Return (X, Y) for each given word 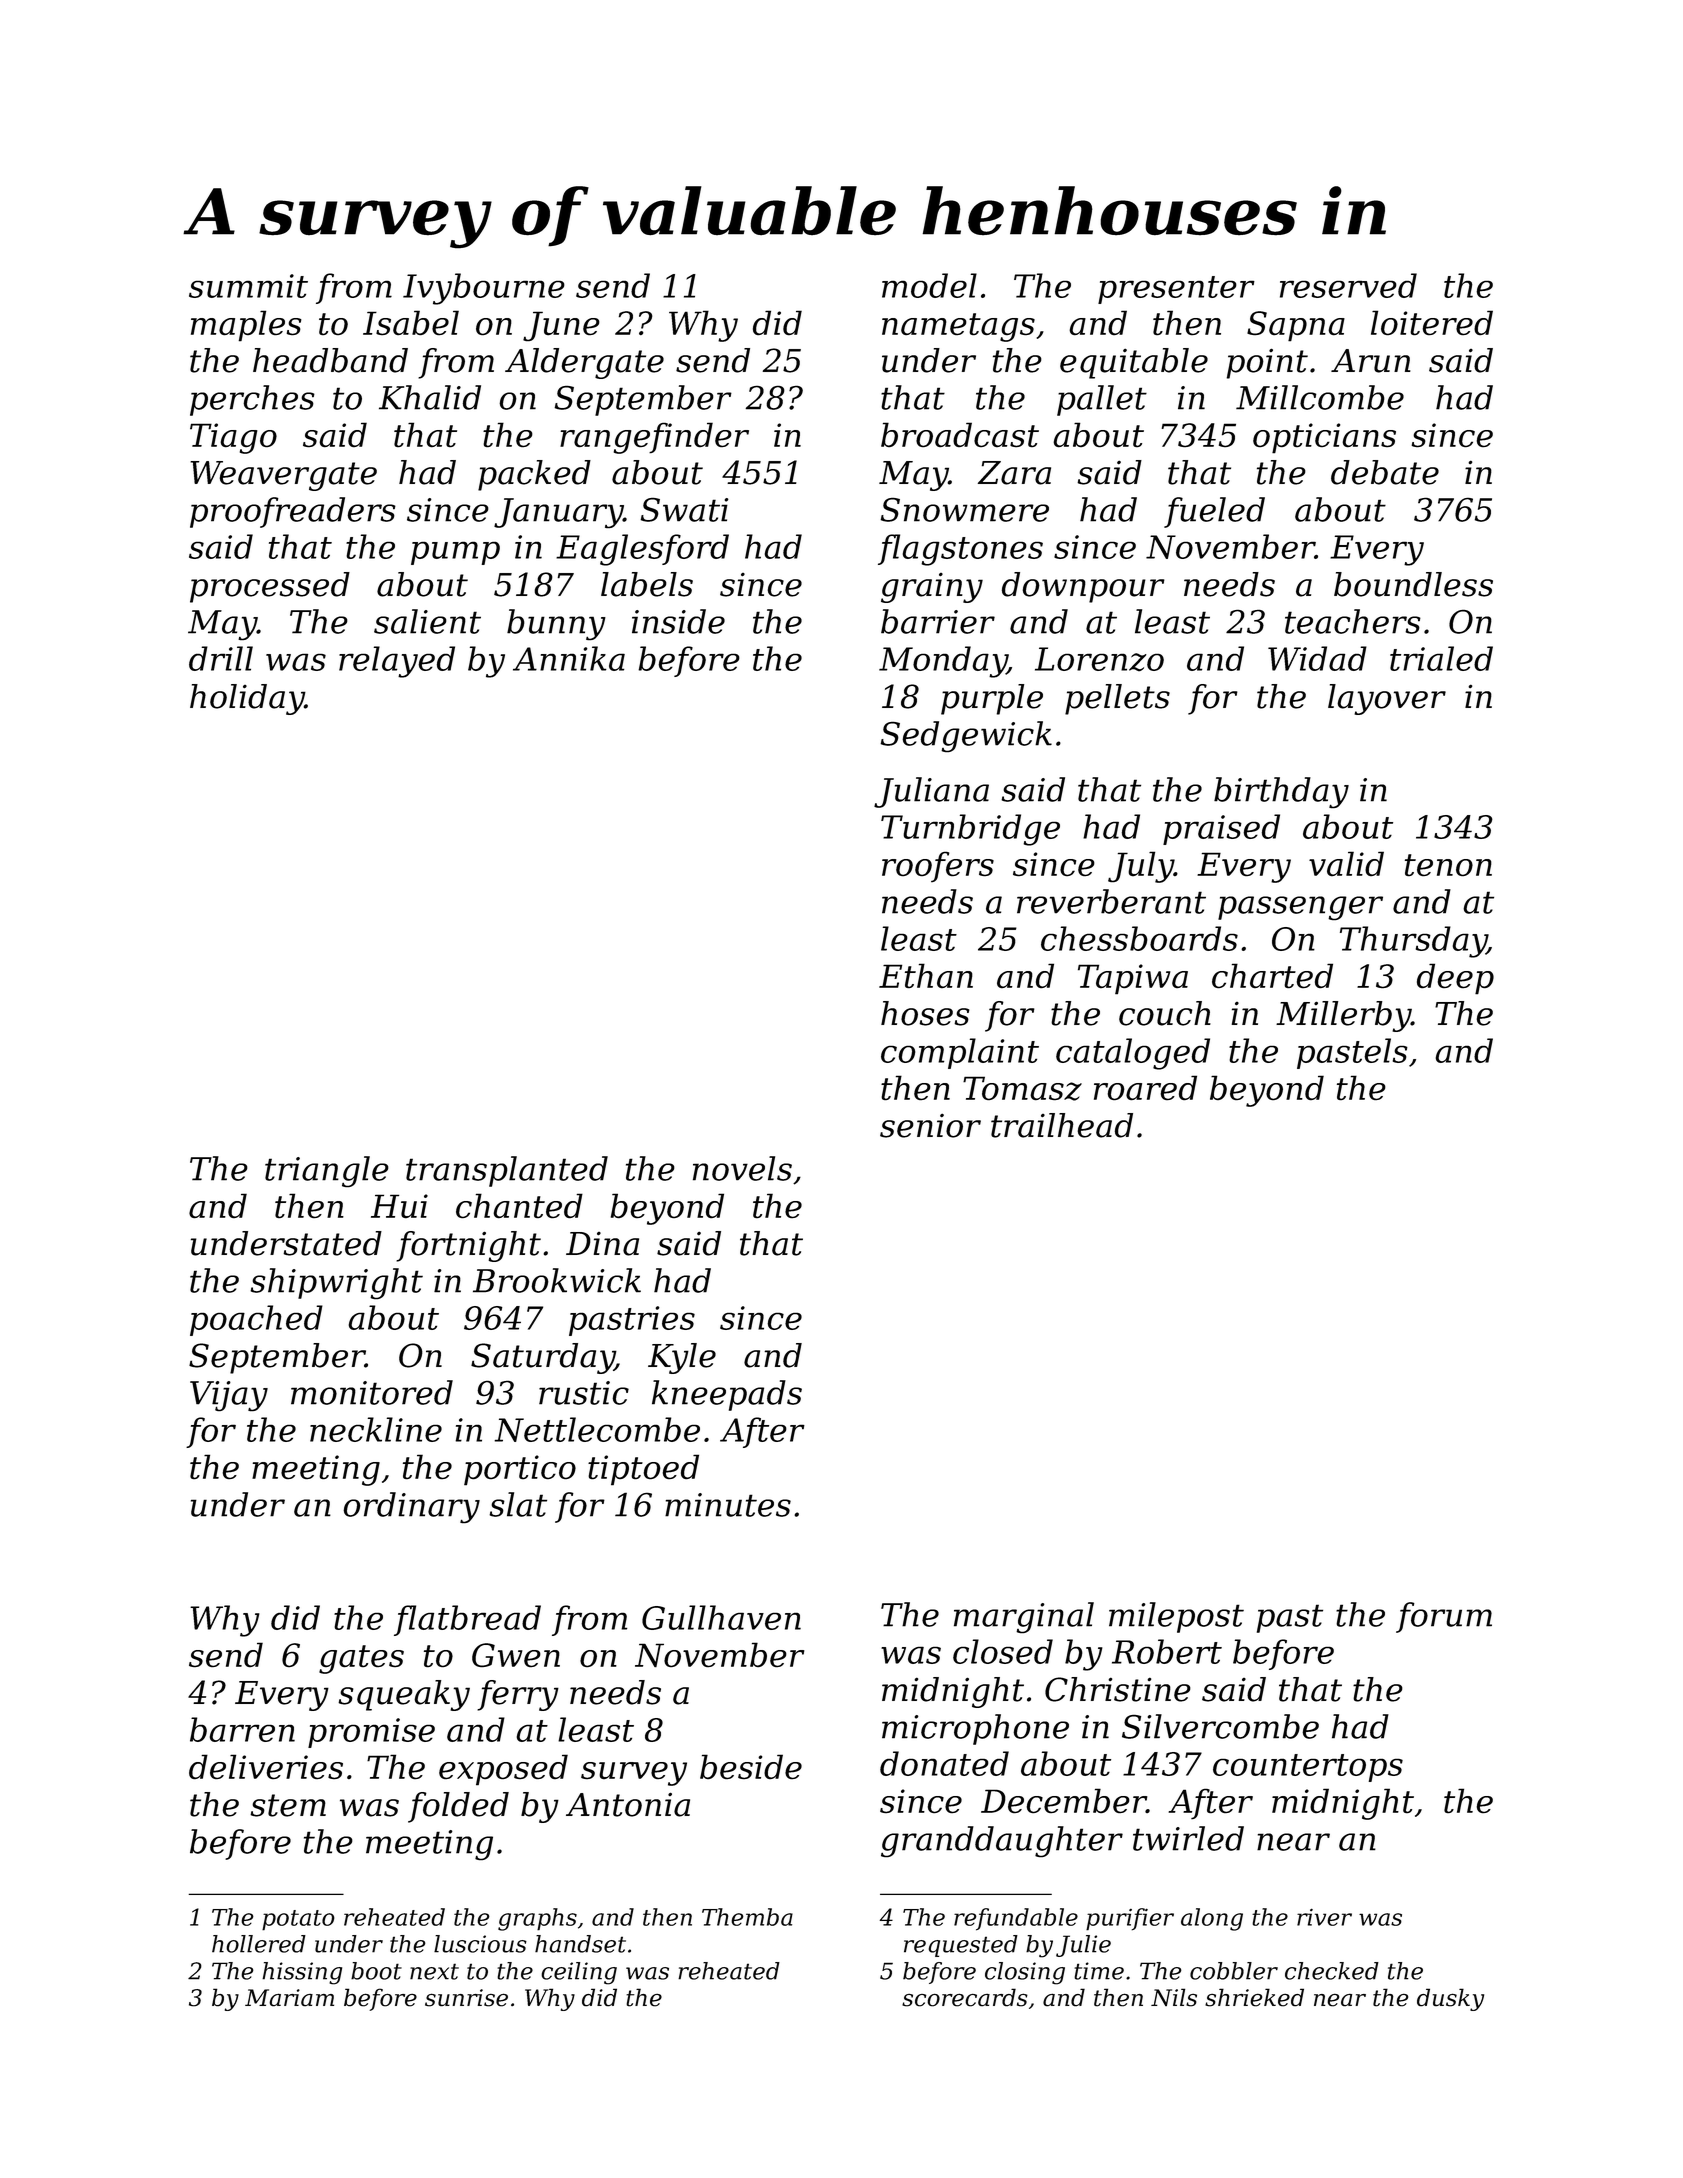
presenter (1176, 290)
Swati (684, 510)
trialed (1441, 658)
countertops (1308, 1768)
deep (1455, 979)
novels (742, 1168)
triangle (327, 1171)
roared (1145, 1087)
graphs (537, 1919)
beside (751, 1766)
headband (330, 360)
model (929, 285)
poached (256, 1320)
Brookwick (557, 1280)
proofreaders (293, 512)
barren (242, 1729)
